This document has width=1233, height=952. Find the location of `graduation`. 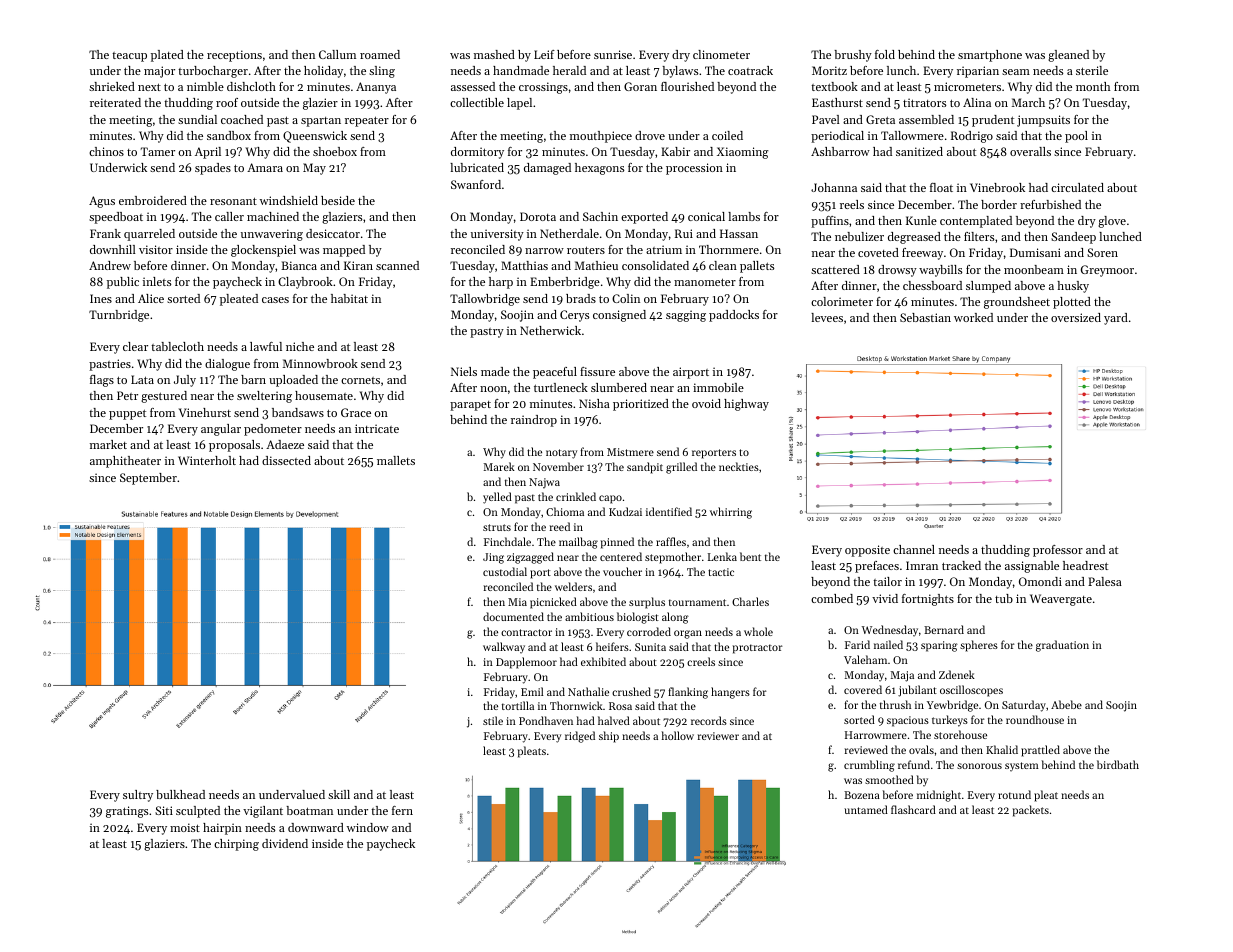

graduation is located at coordinates (1062, 646).
